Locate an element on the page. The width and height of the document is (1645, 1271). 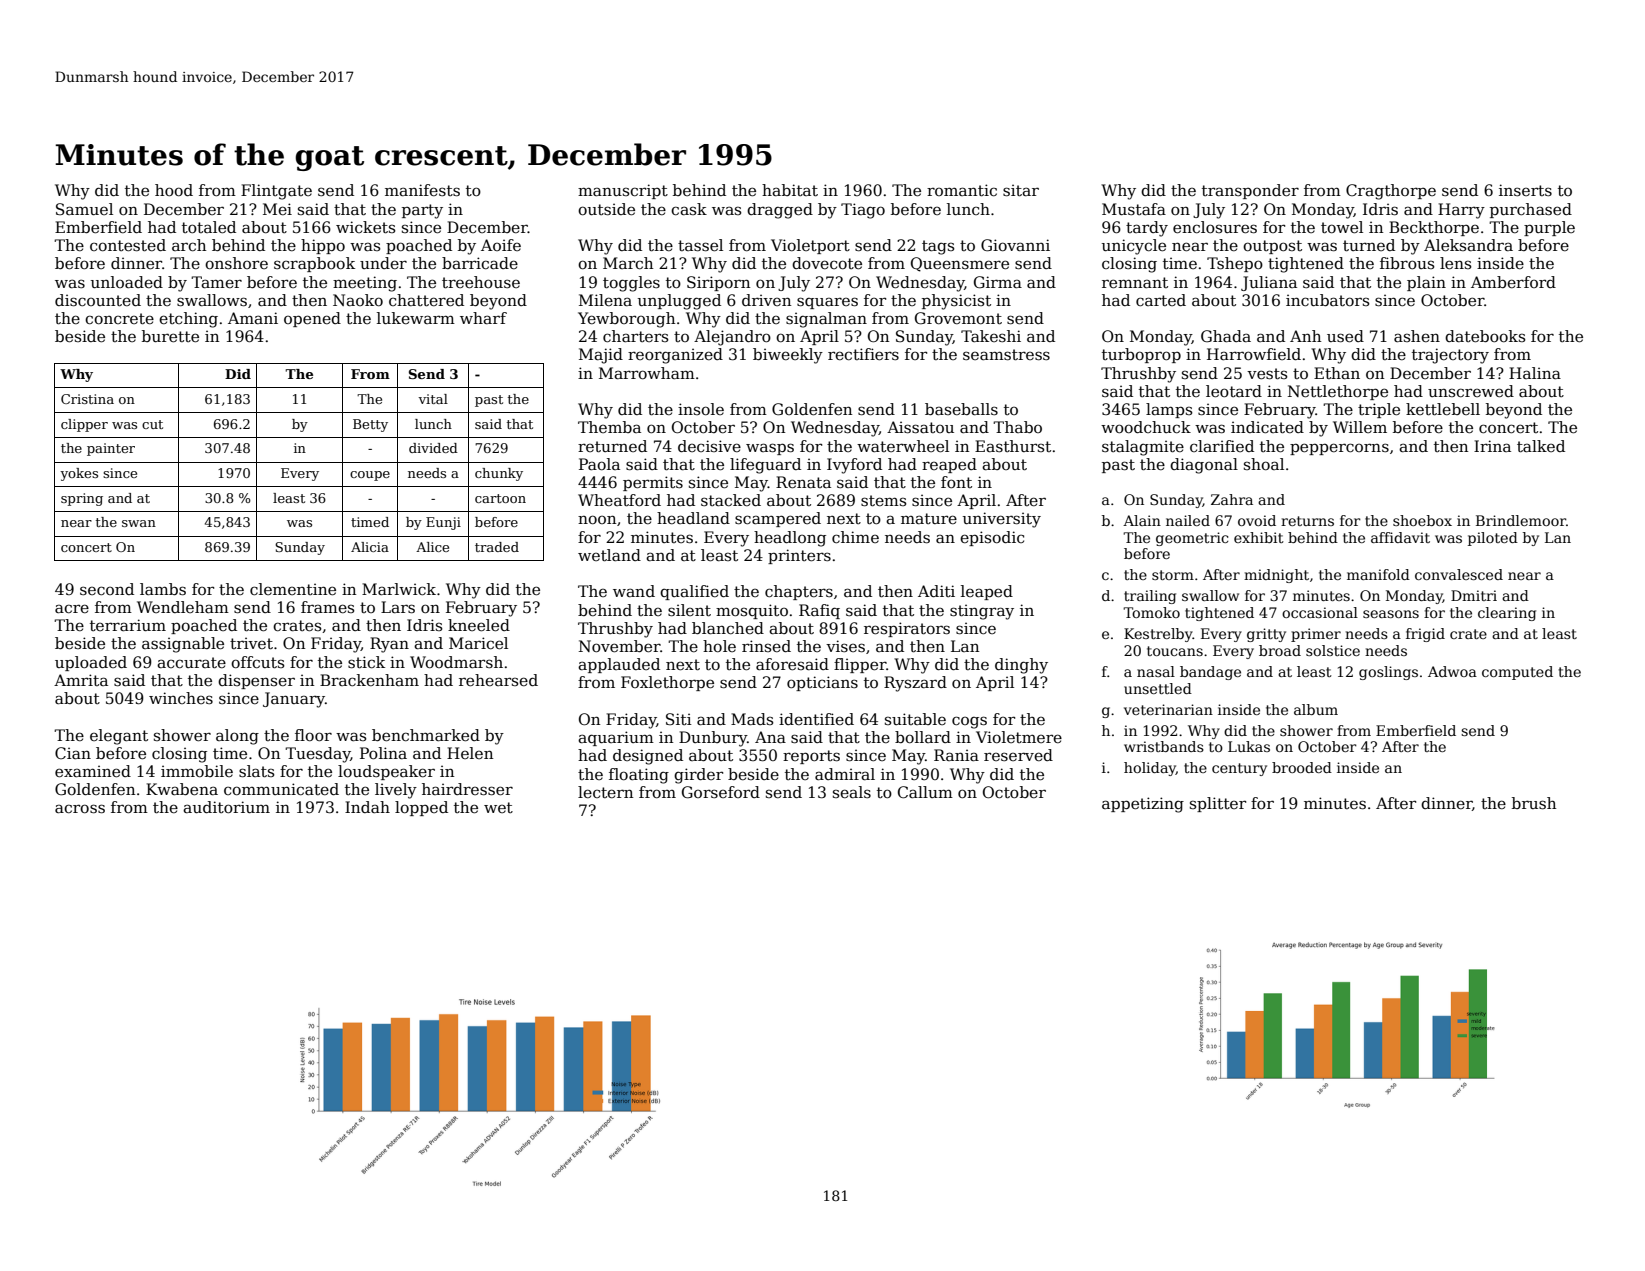
Indah is located at coordinates (367, 807).
